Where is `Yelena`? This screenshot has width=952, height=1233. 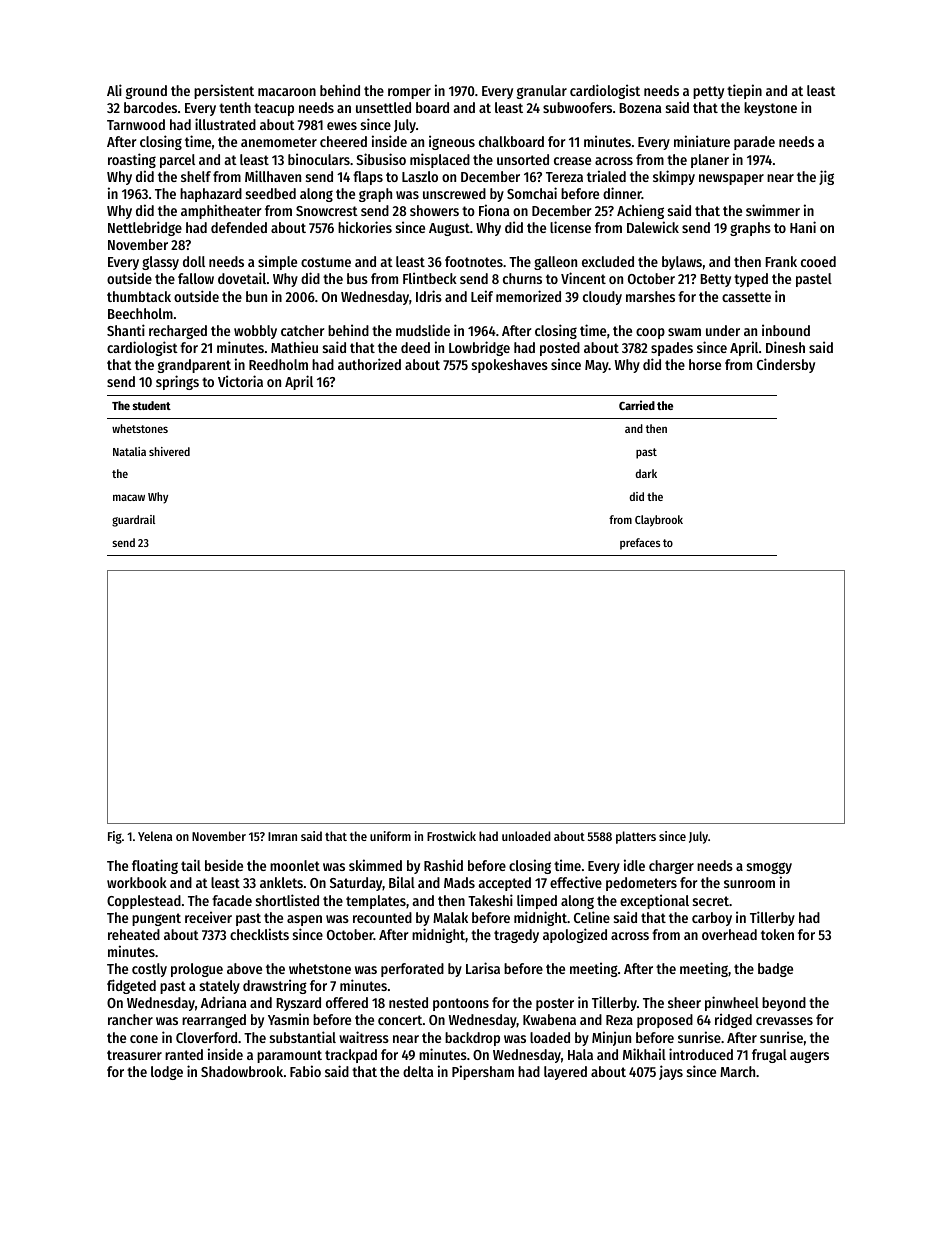 Yelena is located at coordinates (155, 836).
